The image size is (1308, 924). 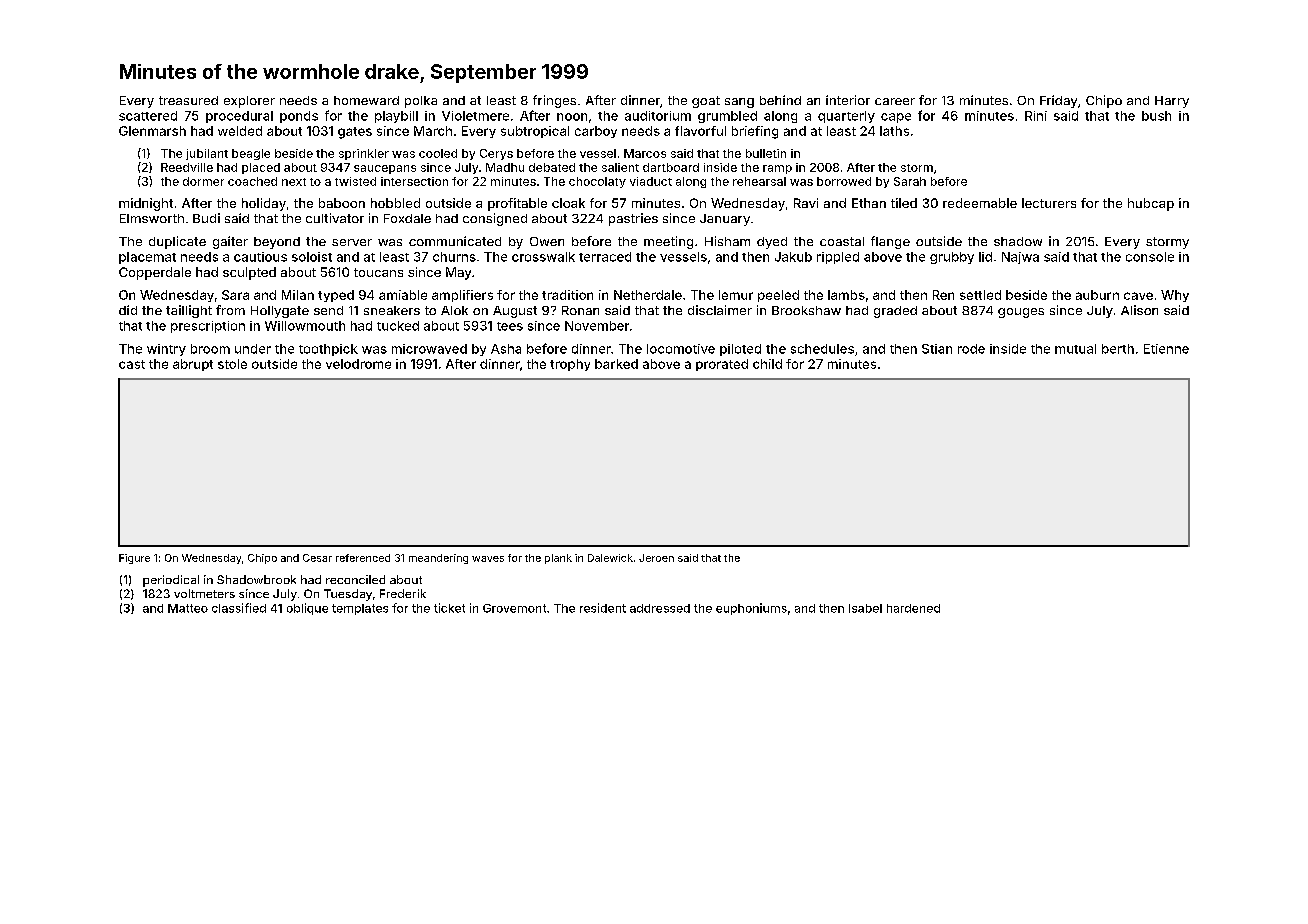 I want to click on hardened, so click(x=913, y=608).
